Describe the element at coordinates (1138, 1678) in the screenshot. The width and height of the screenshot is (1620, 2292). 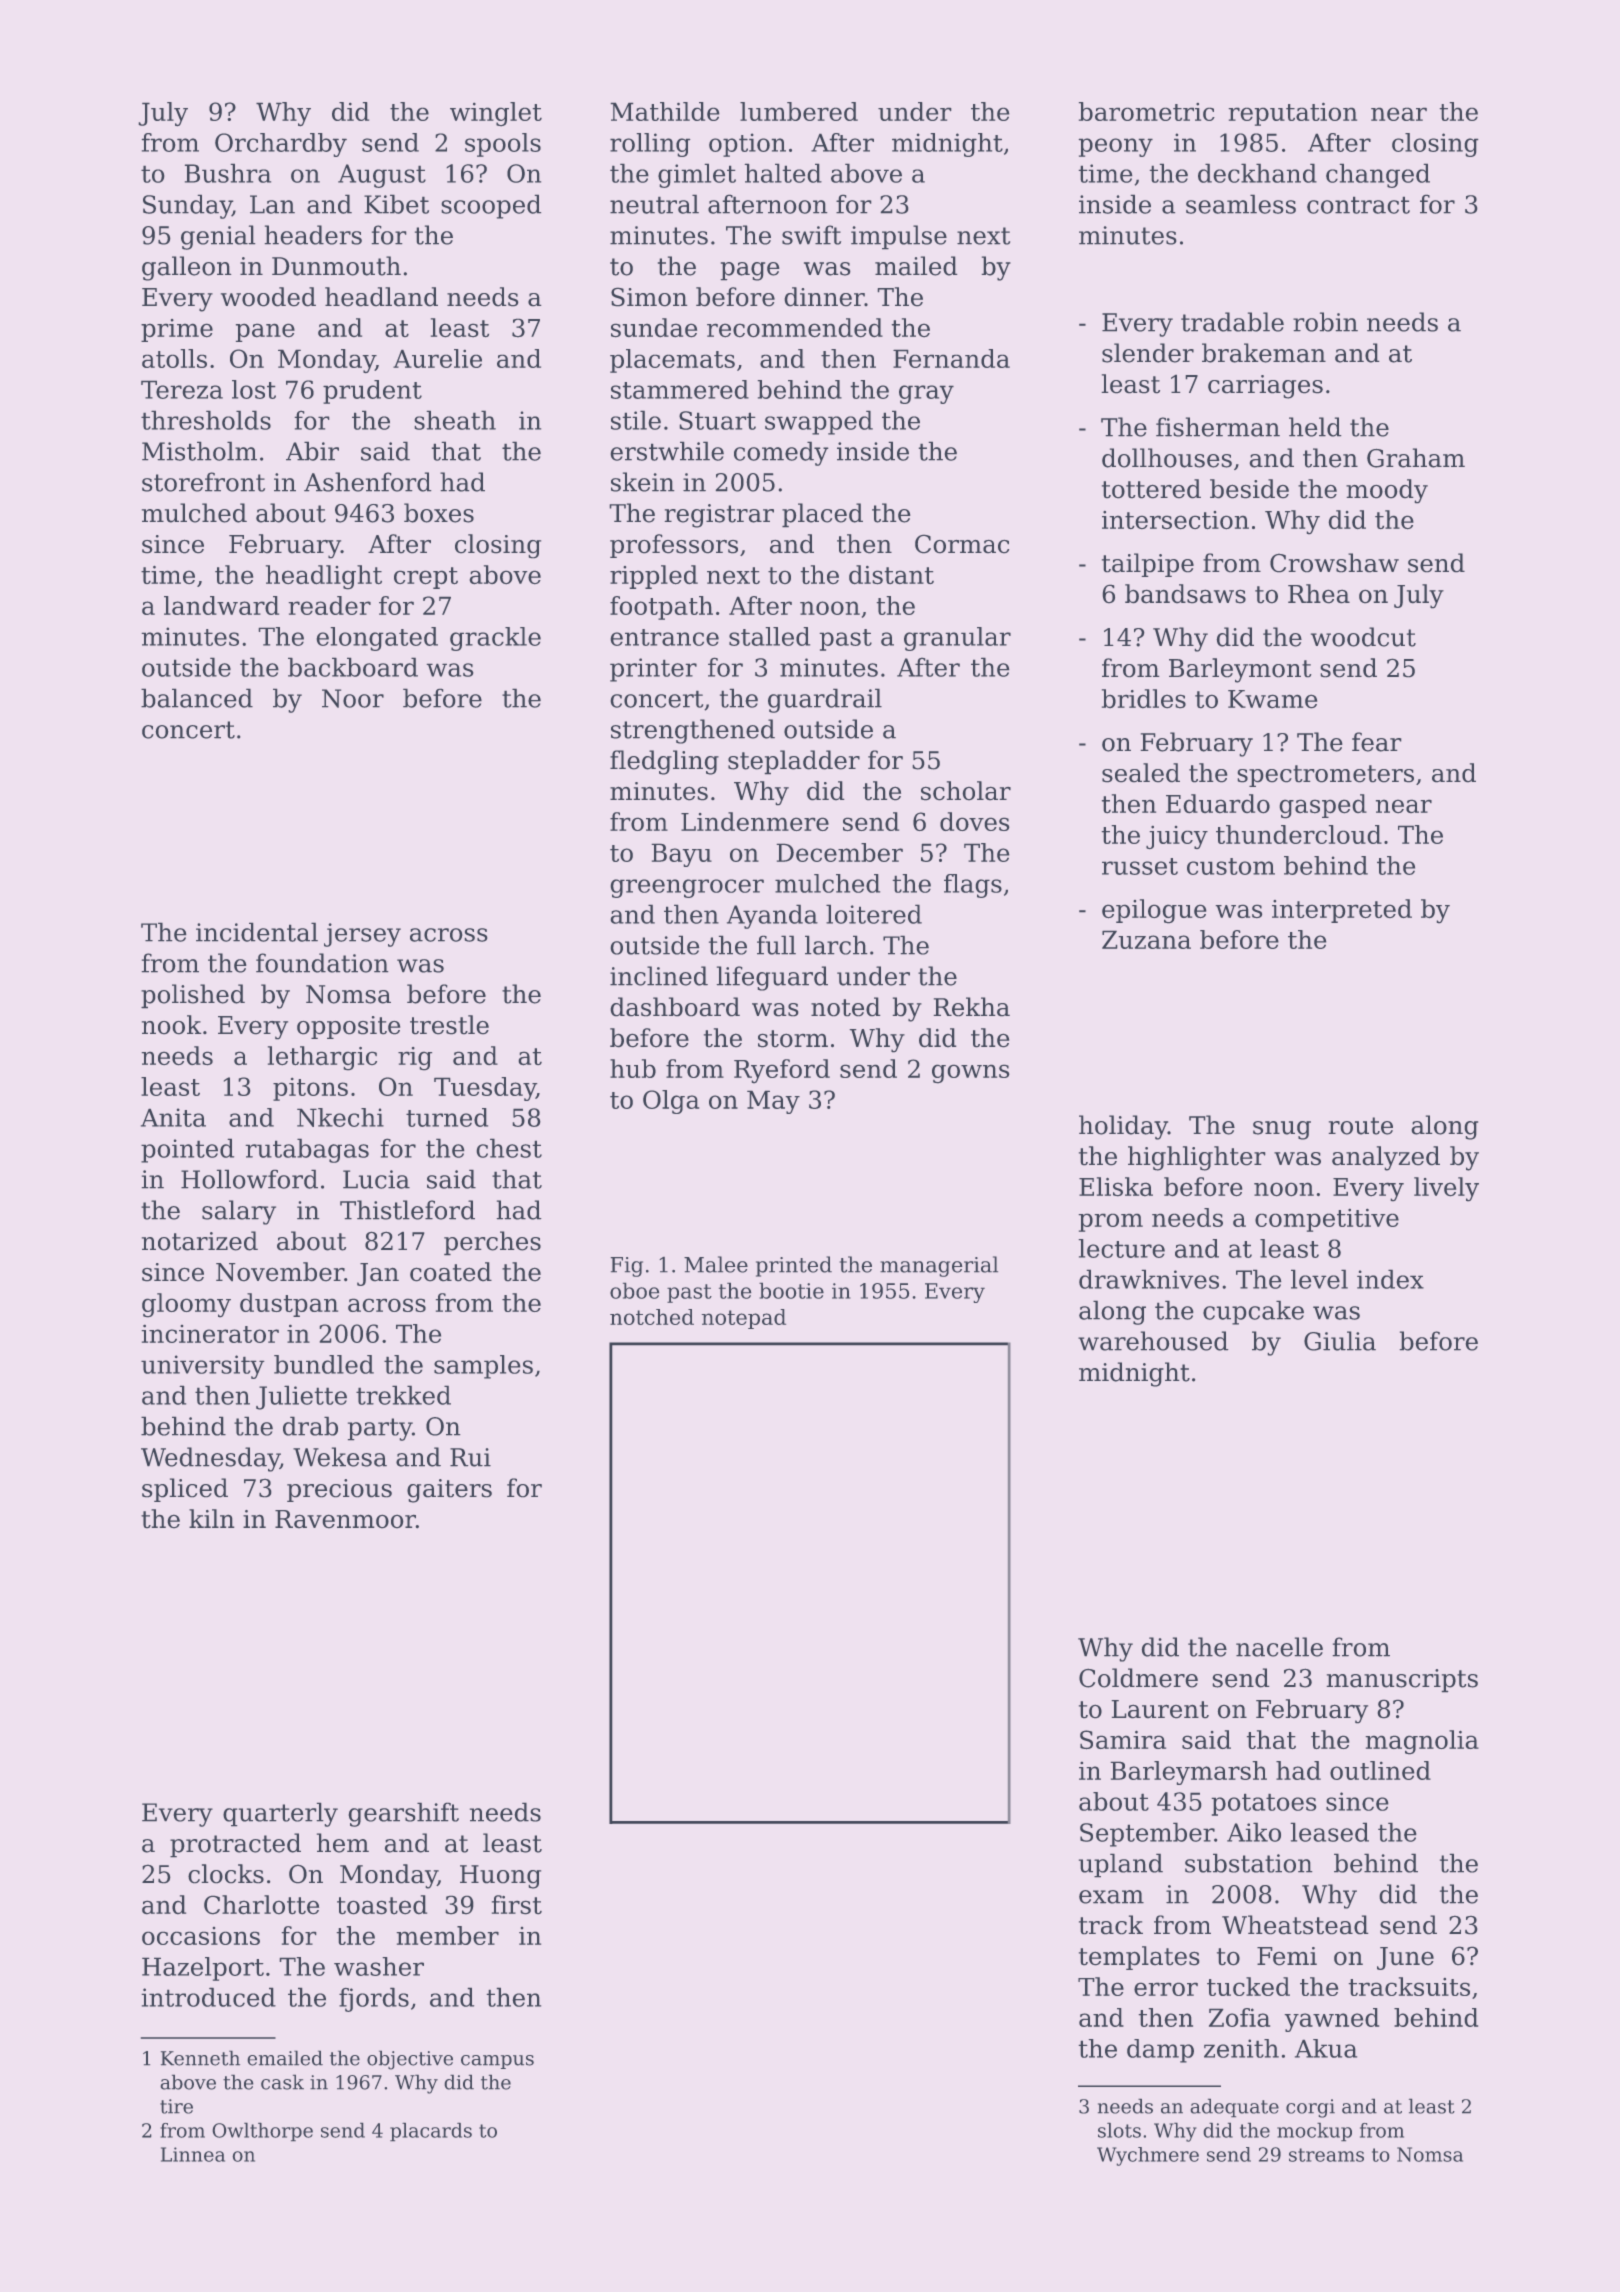
I see `Coldmere` at that location.
